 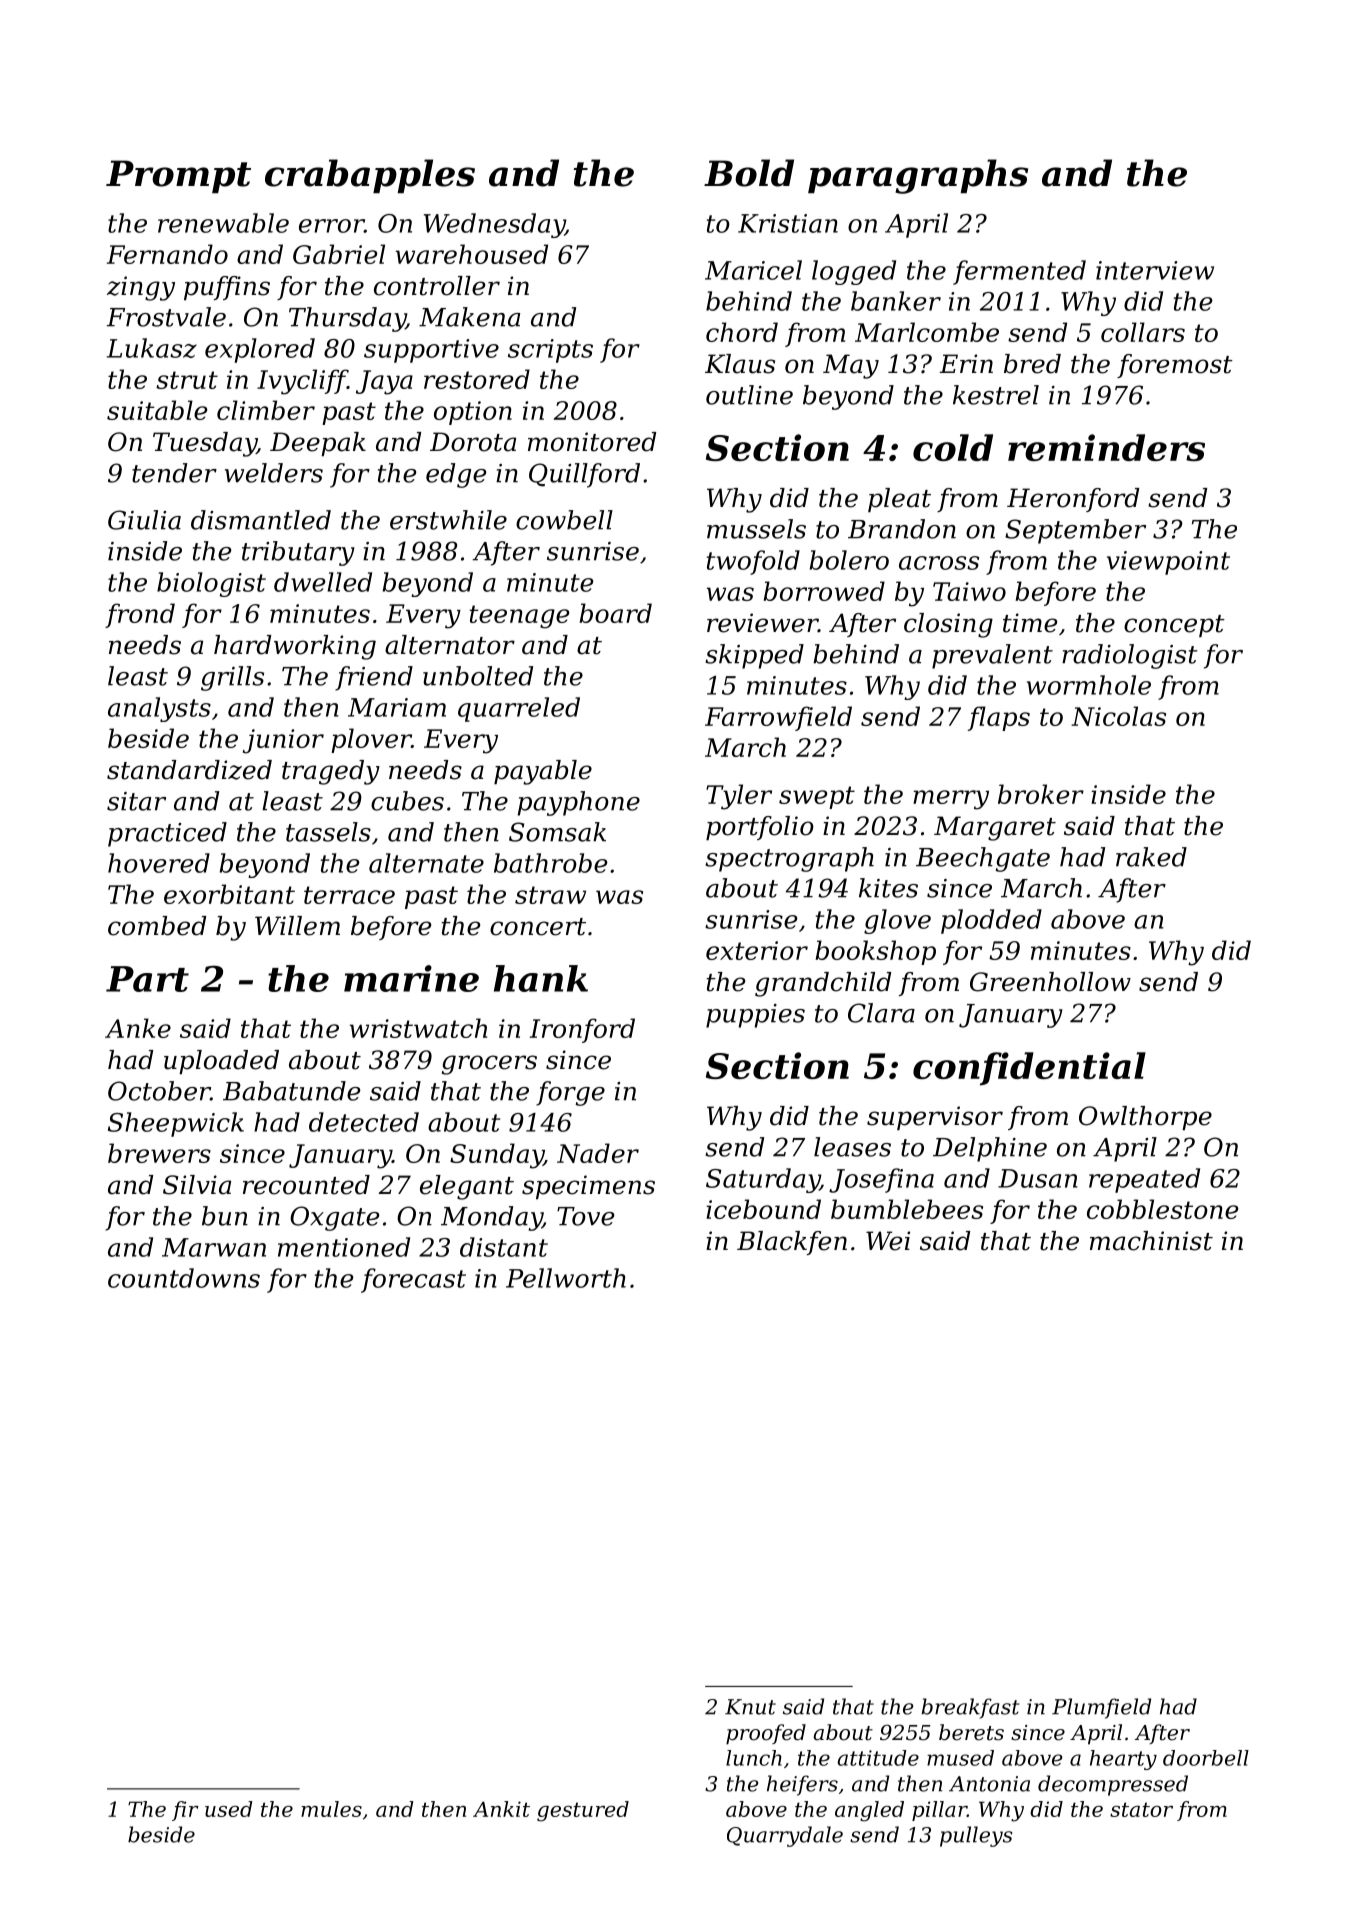 What do you see at coordinates (205, 444) in the screenshot?
I see `Tuesday` at bounding box center [205, 444].
